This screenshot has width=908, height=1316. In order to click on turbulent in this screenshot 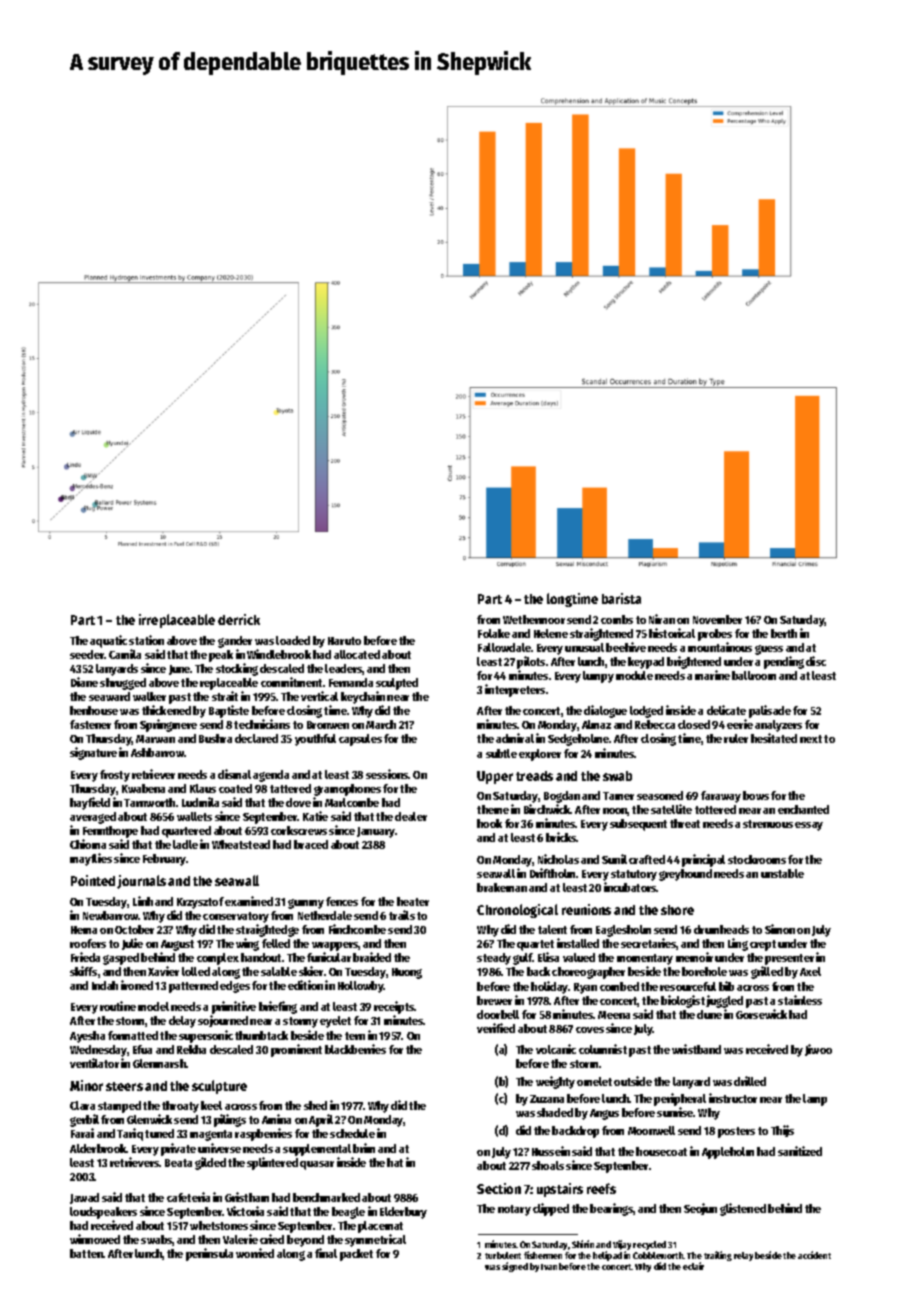, I will do `click(503, 1255)`.
